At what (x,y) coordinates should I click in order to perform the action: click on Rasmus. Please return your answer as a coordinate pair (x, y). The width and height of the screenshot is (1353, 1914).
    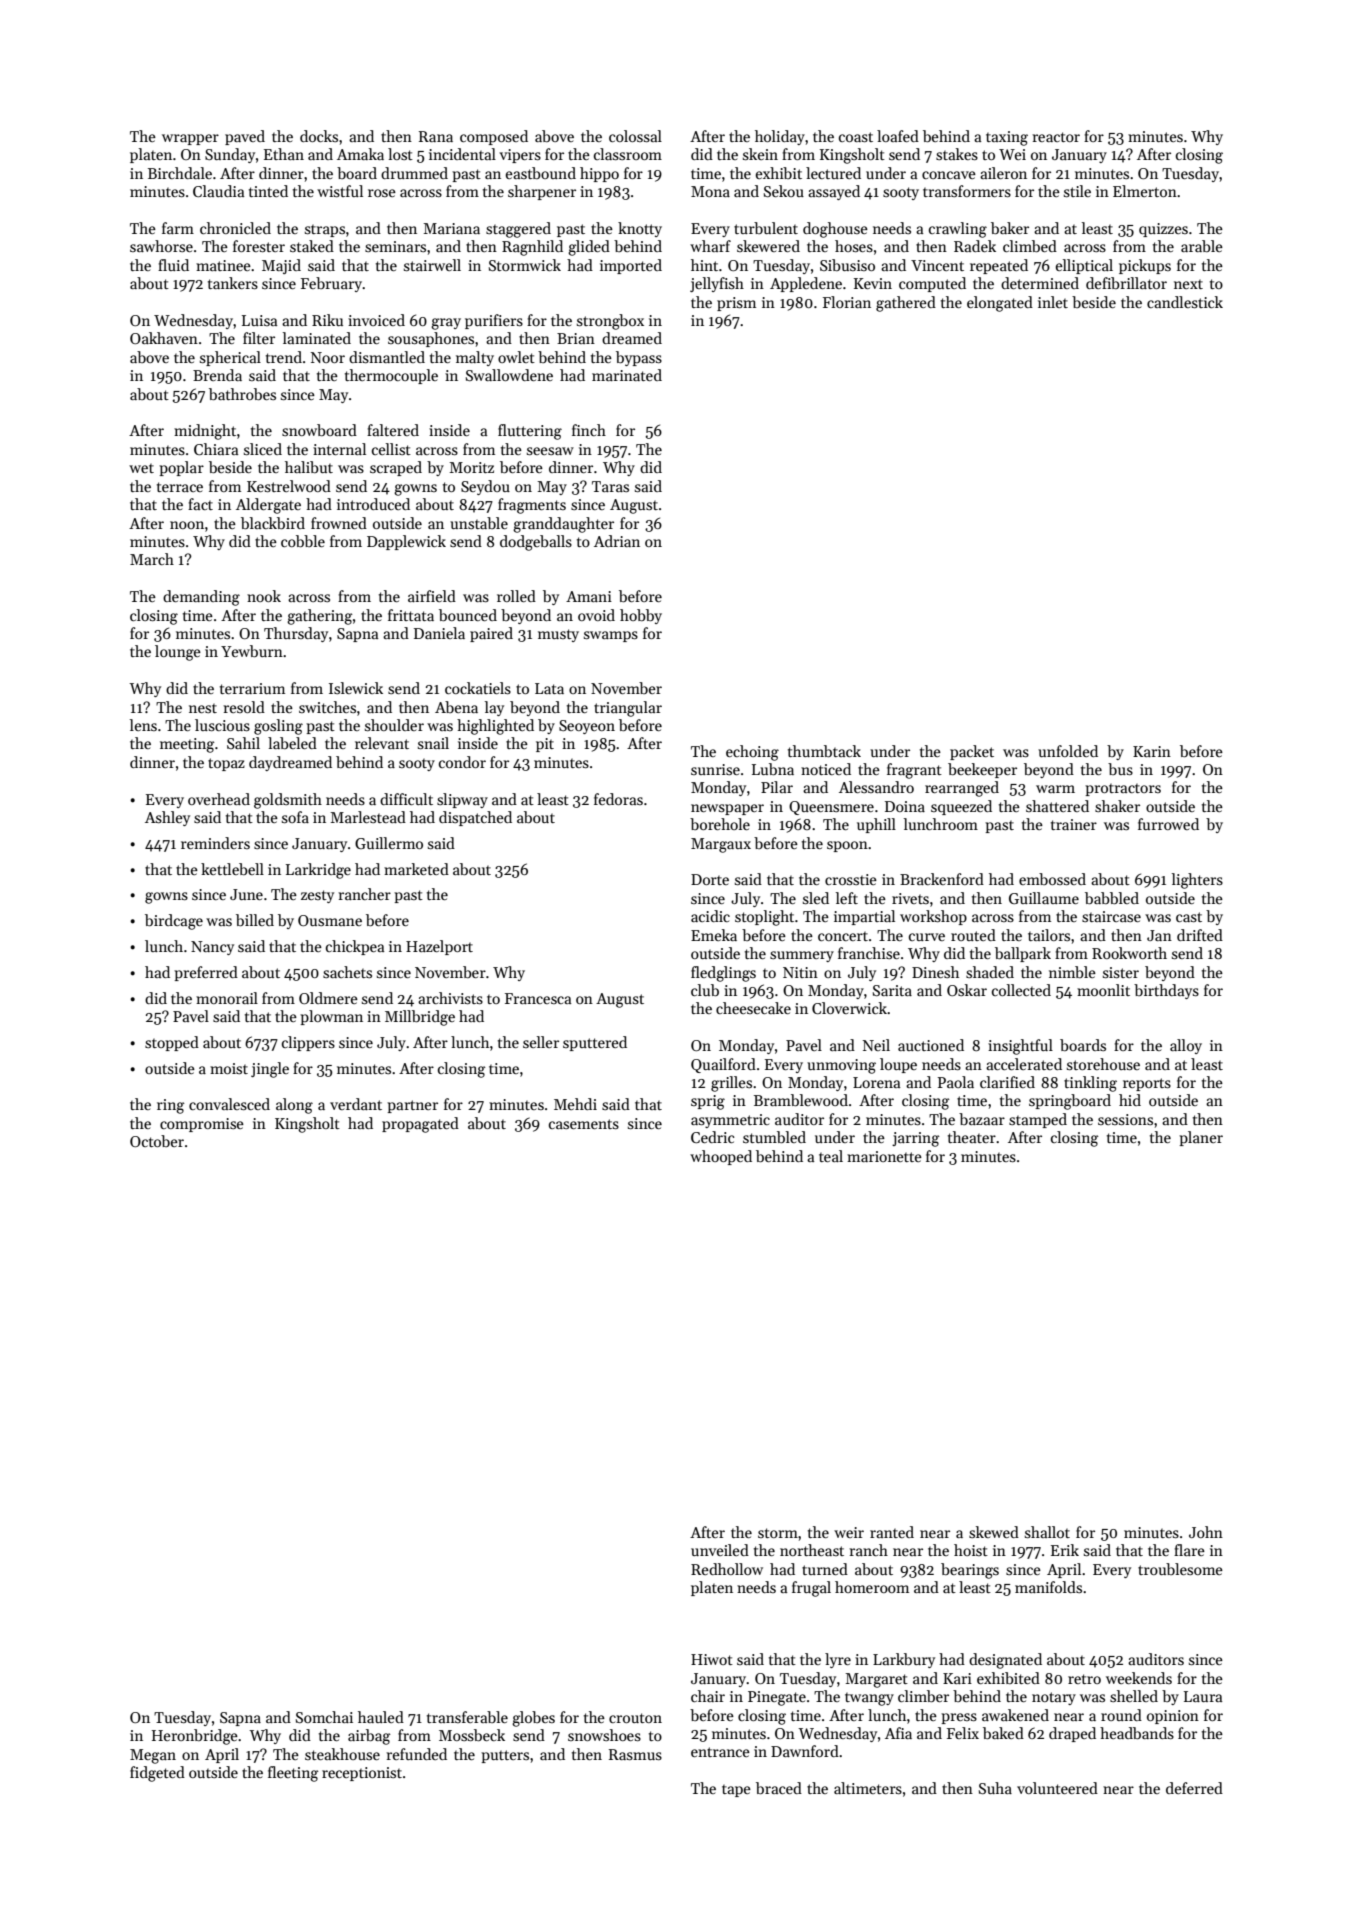
    Looking at the image, I should click on (635, 1754).
